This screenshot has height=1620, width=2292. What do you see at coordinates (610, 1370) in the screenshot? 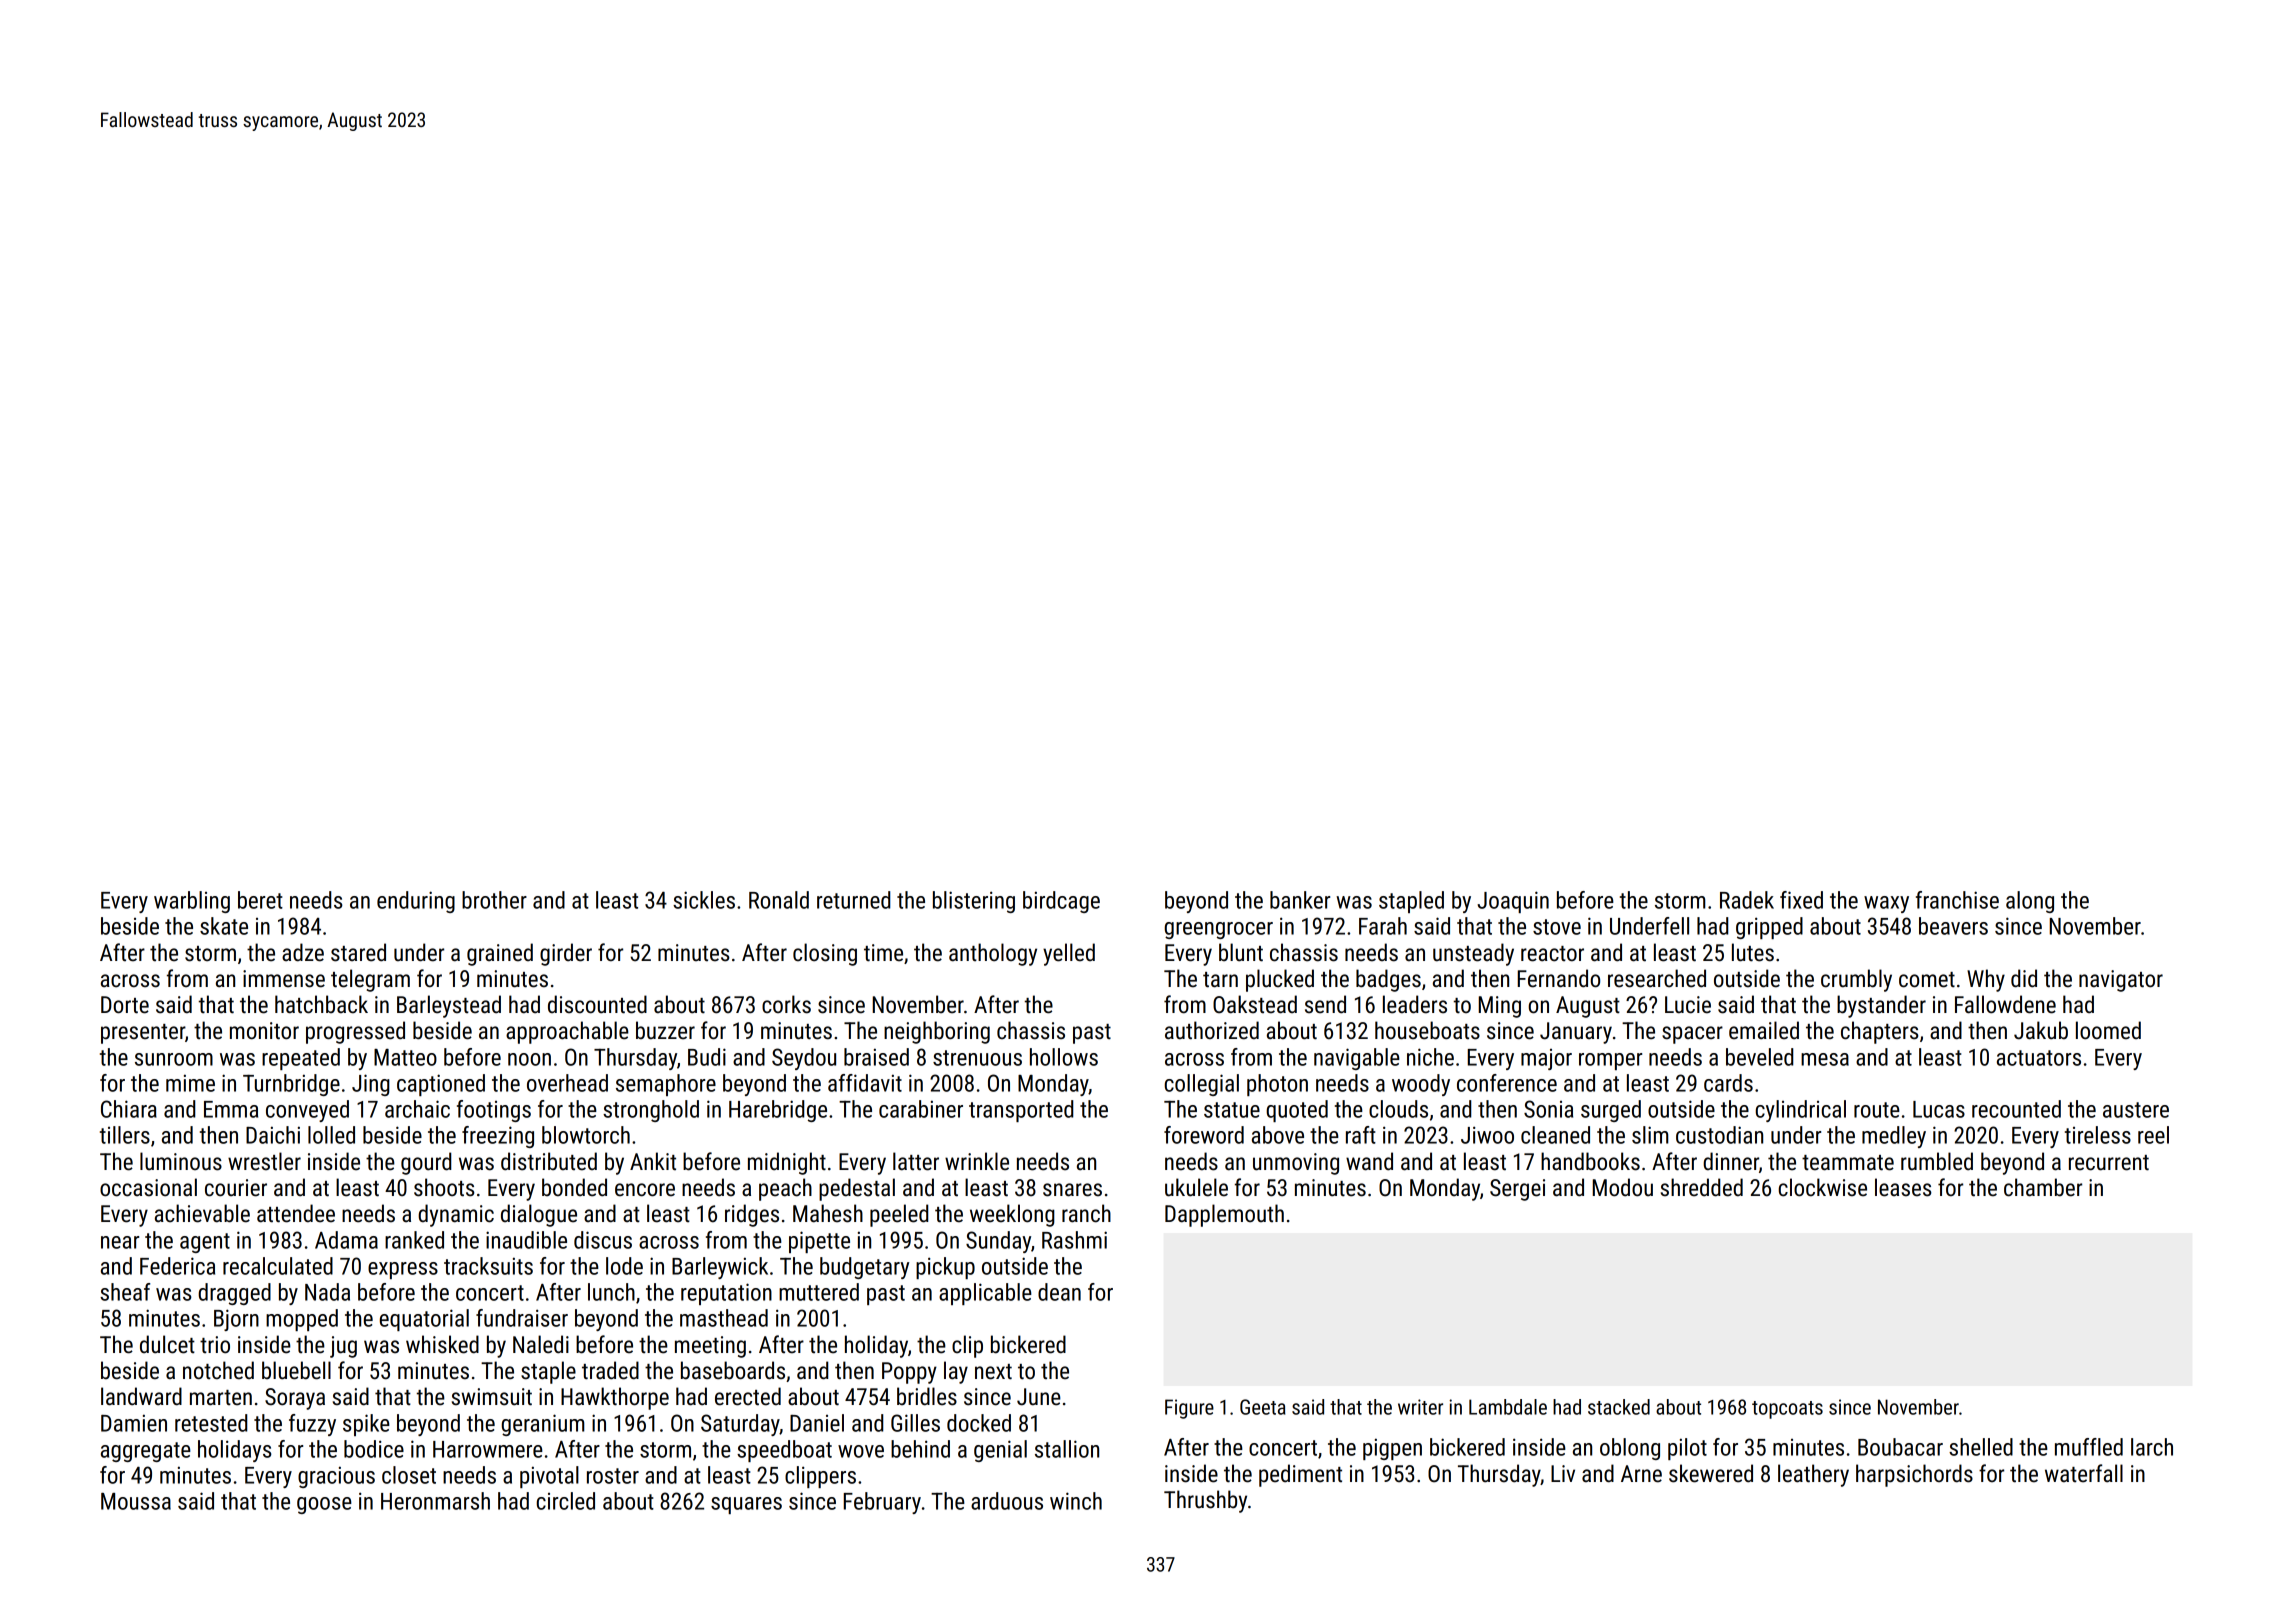
I see `traded` at bounding box center [610, 1370].
